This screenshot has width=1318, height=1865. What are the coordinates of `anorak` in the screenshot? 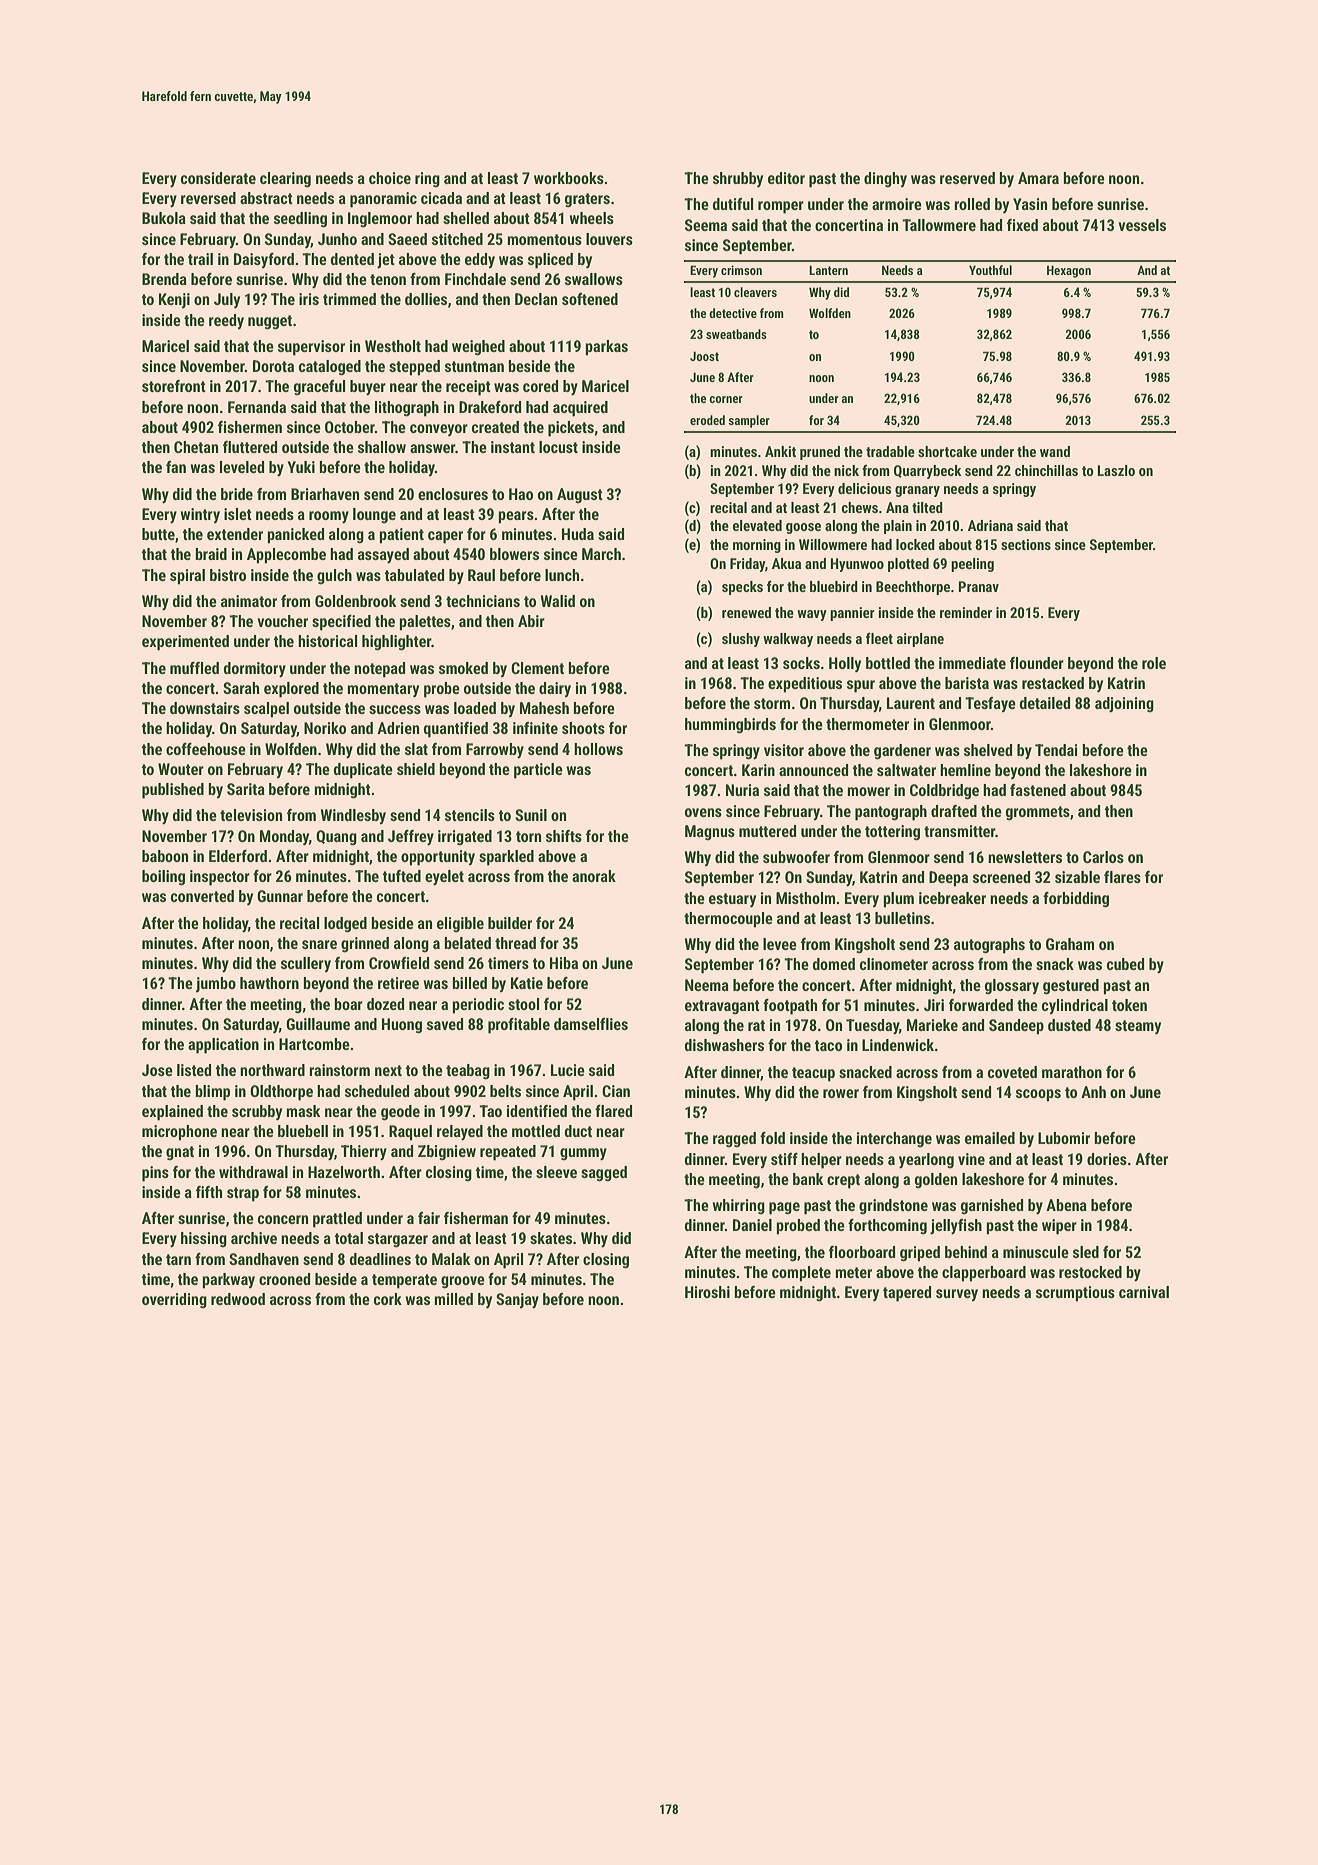 It's located at (594, 876).
